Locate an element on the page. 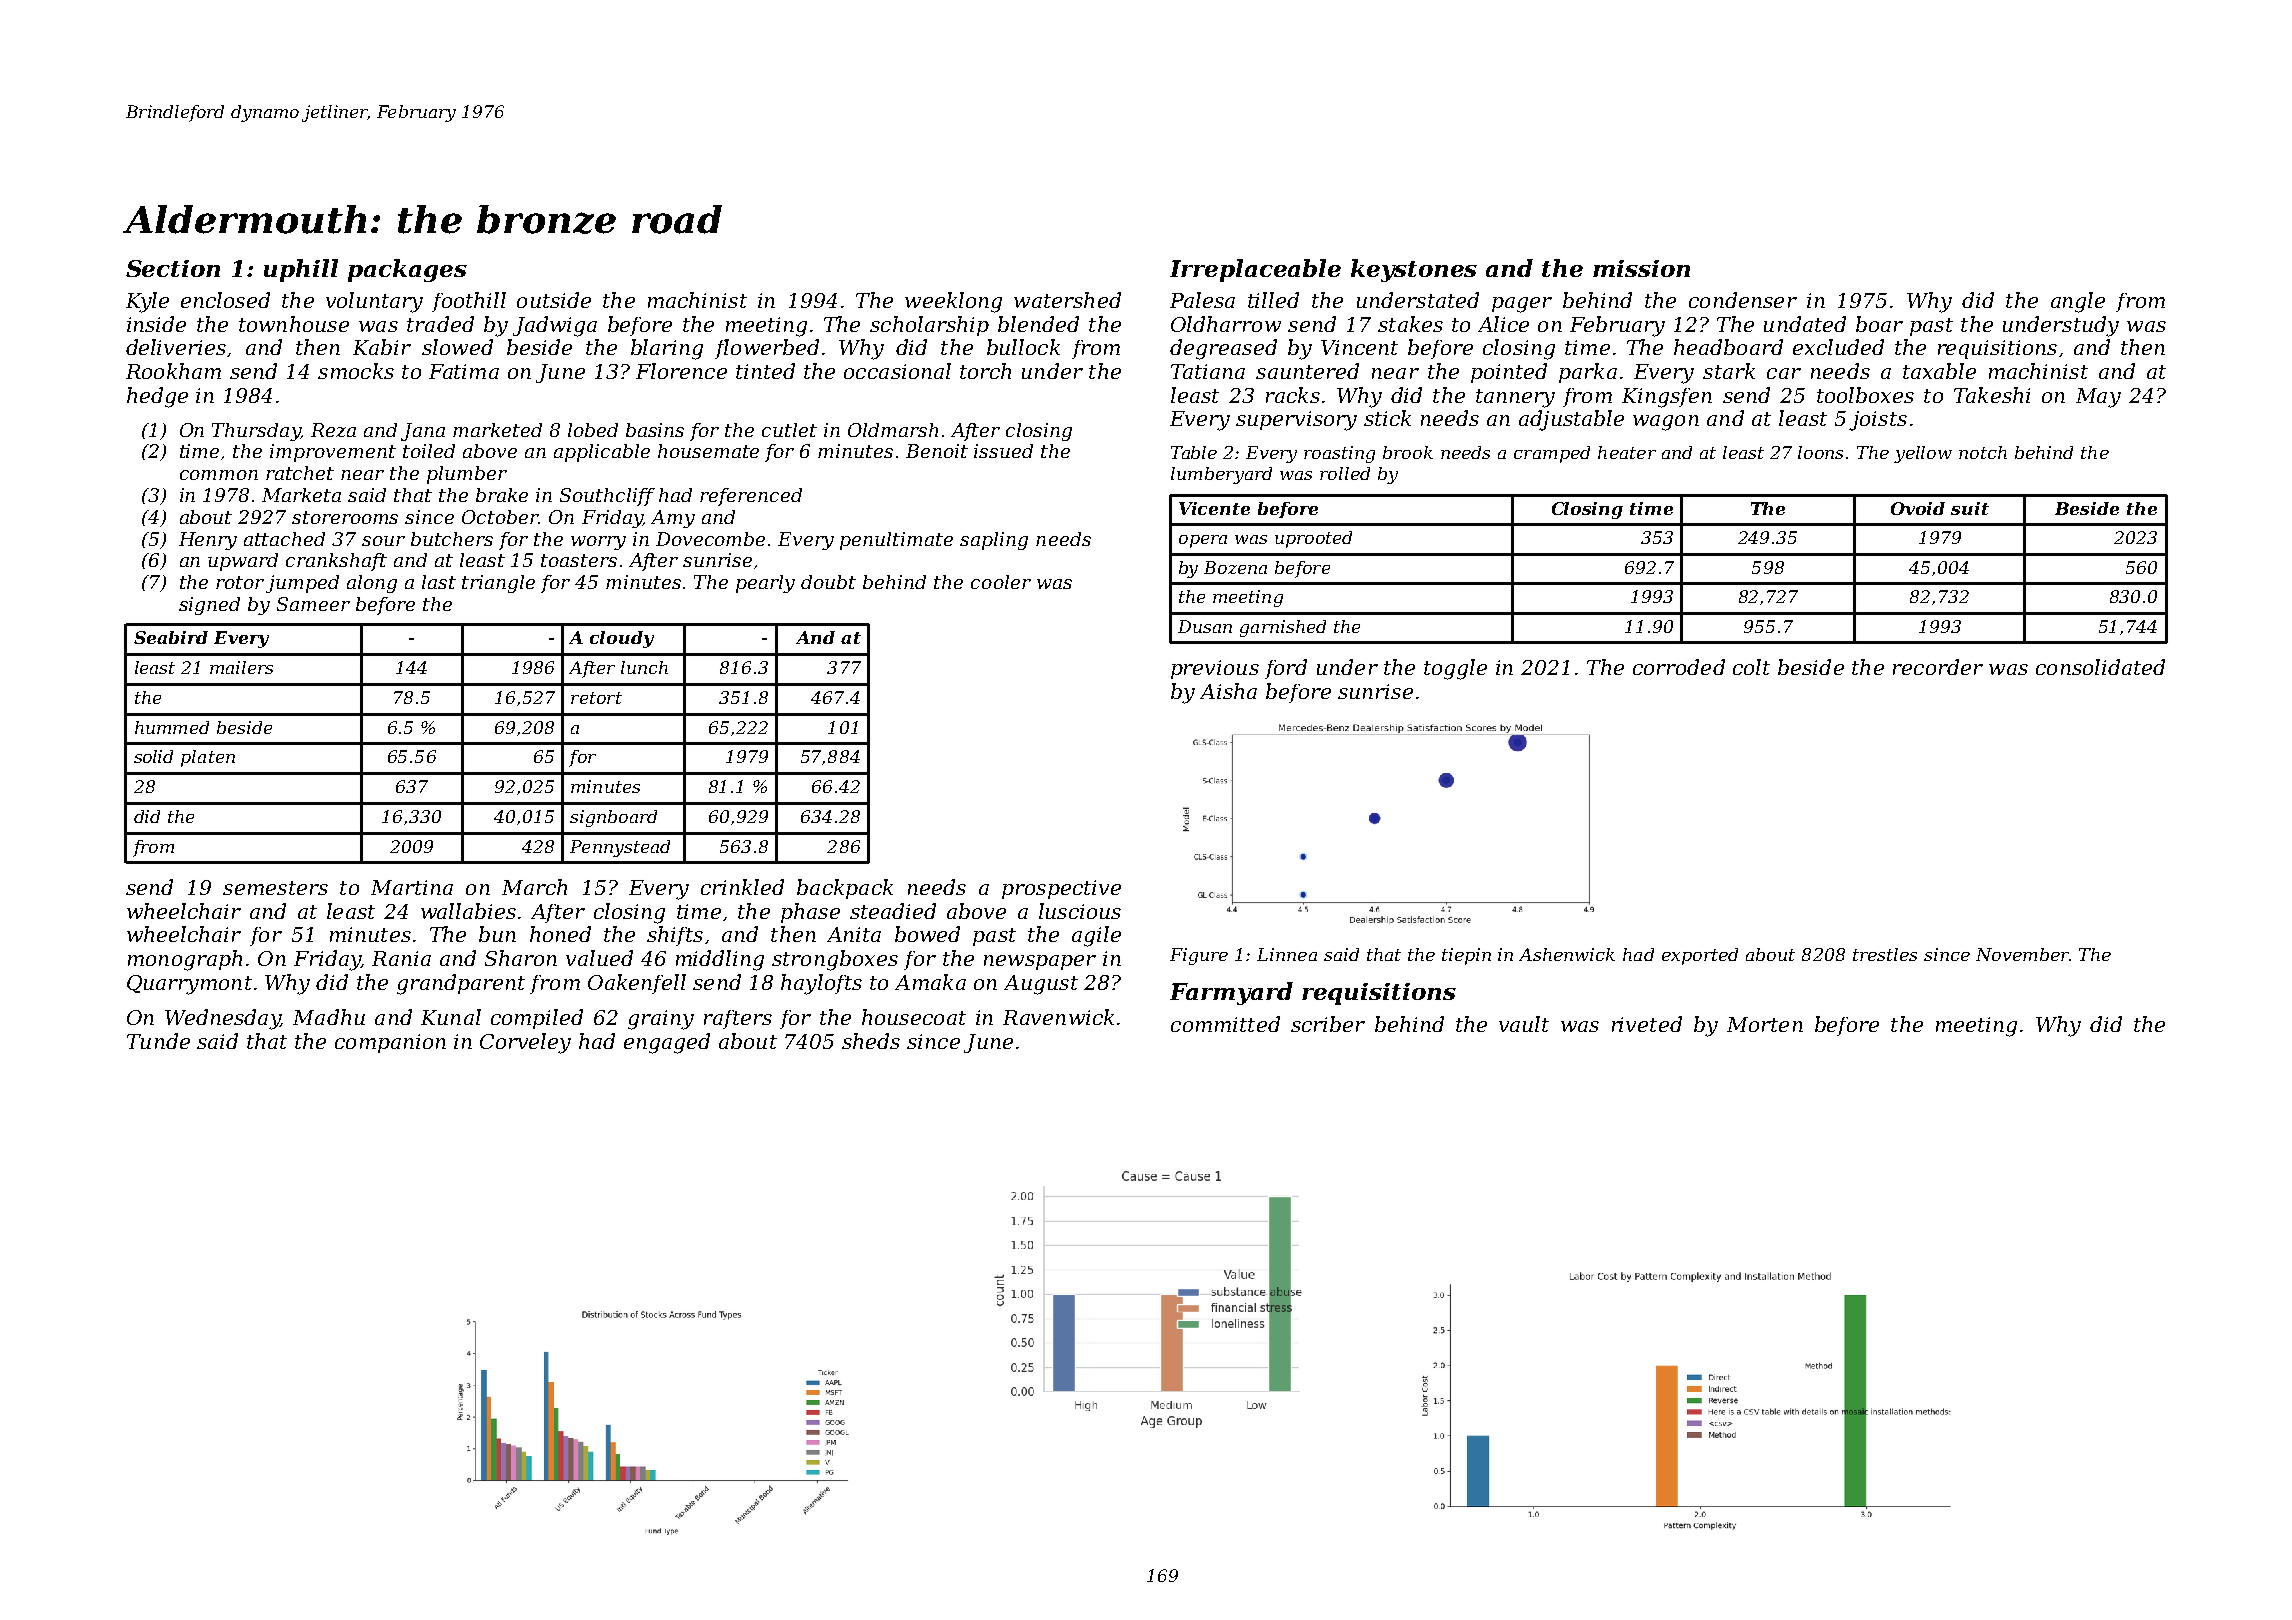 Image resolution: width=2292 pixels, height=1620 pixels. hedge is located at coordinates (157, 397).
